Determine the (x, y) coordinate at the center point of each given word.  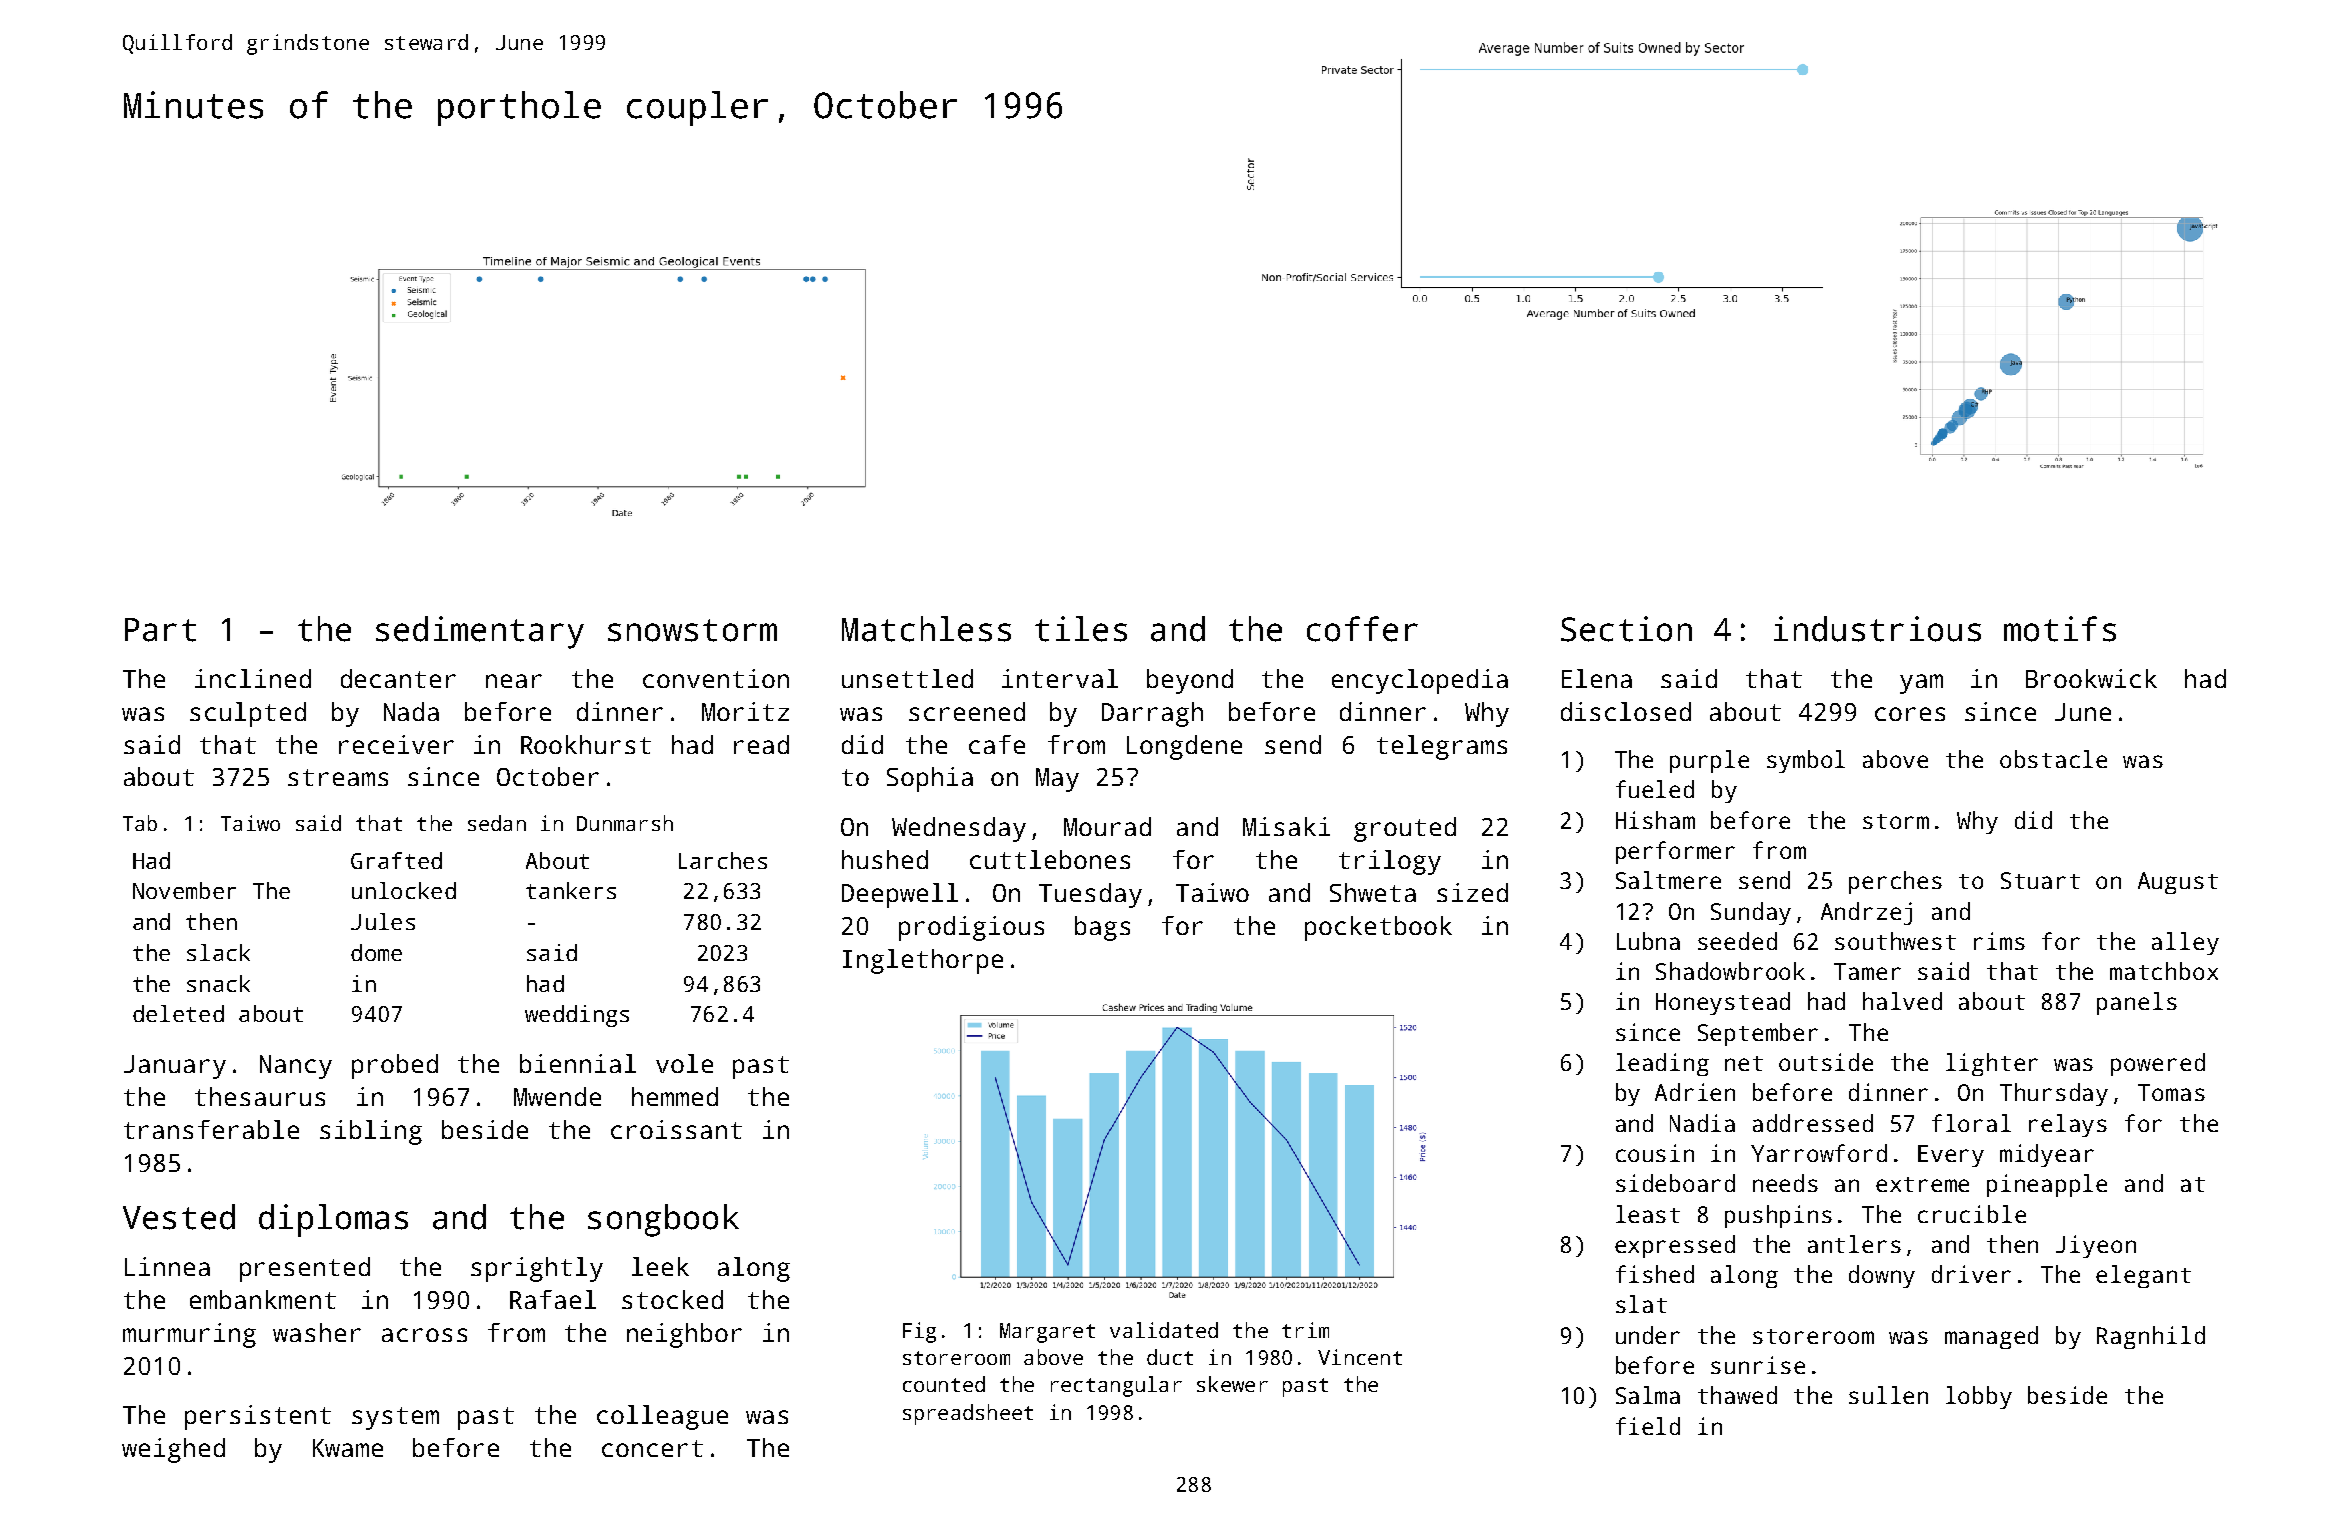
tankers (571, 890)
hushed (885, 859)
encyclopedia (1420, 681)
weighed (173, 1450)
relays (2068, 1125)
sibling (371, 1132)
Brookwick (2091, 678)
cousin (1655, 1153)
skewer (1232, 1384)
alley (2185, 943)
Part (160, 630)
